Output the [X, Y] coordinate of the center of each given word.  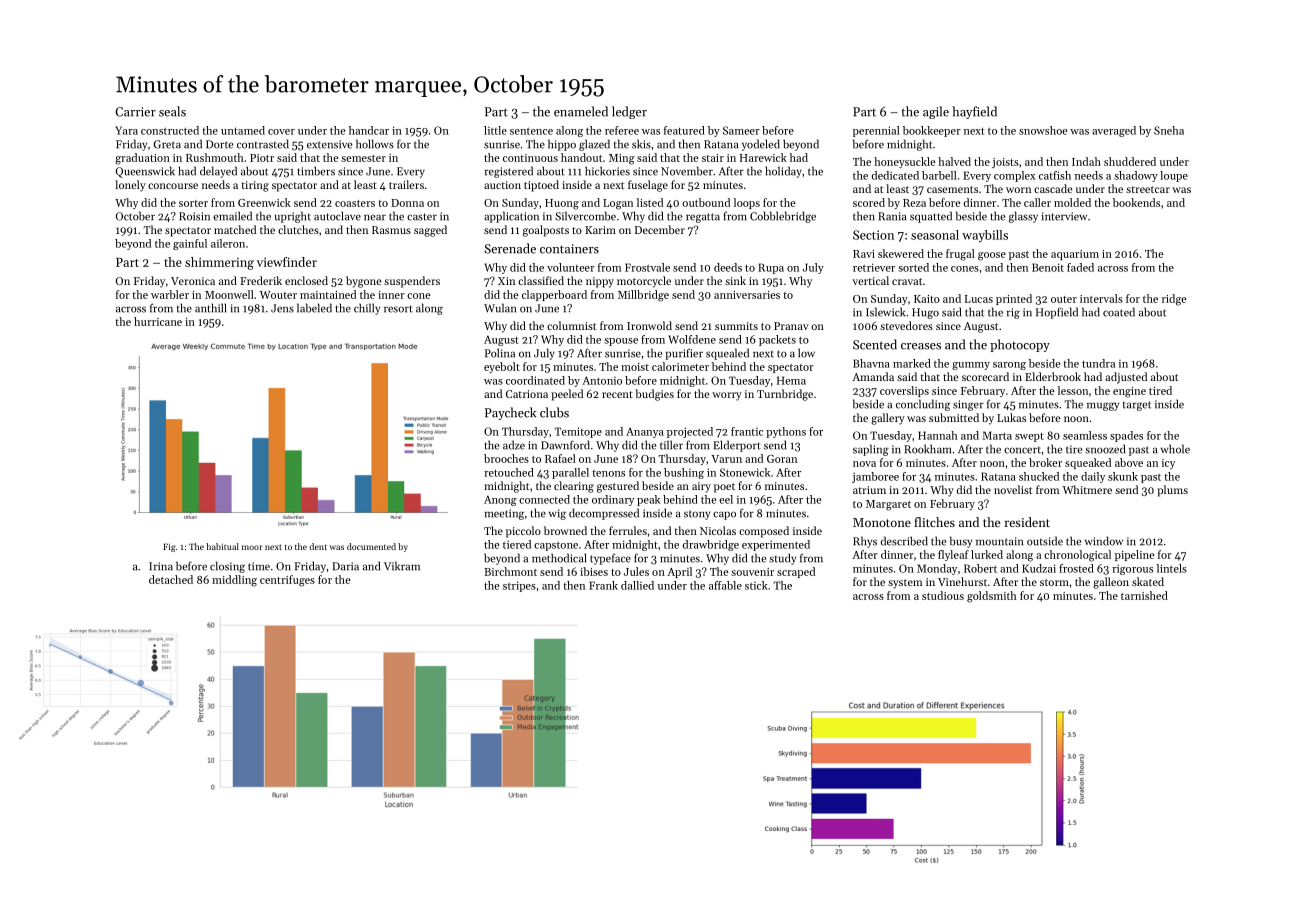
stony [697, 515]
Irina [161, 566]
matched [235, 229]
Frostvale [647, 267]
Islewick [885, 312]
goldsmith [992, 597]
